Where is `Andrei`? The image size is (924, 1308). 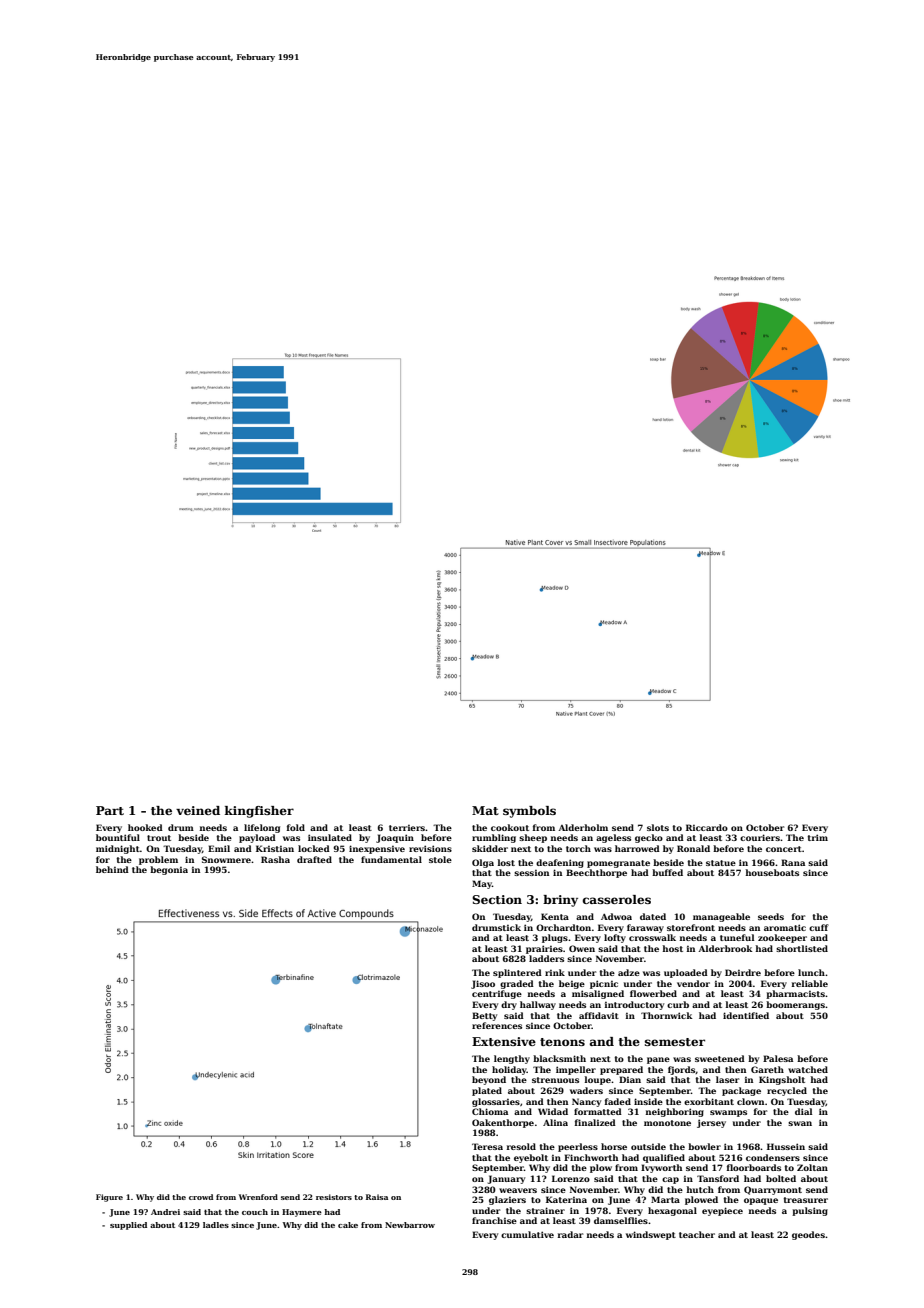
Andrei is located at coordinates (165, 1212).
